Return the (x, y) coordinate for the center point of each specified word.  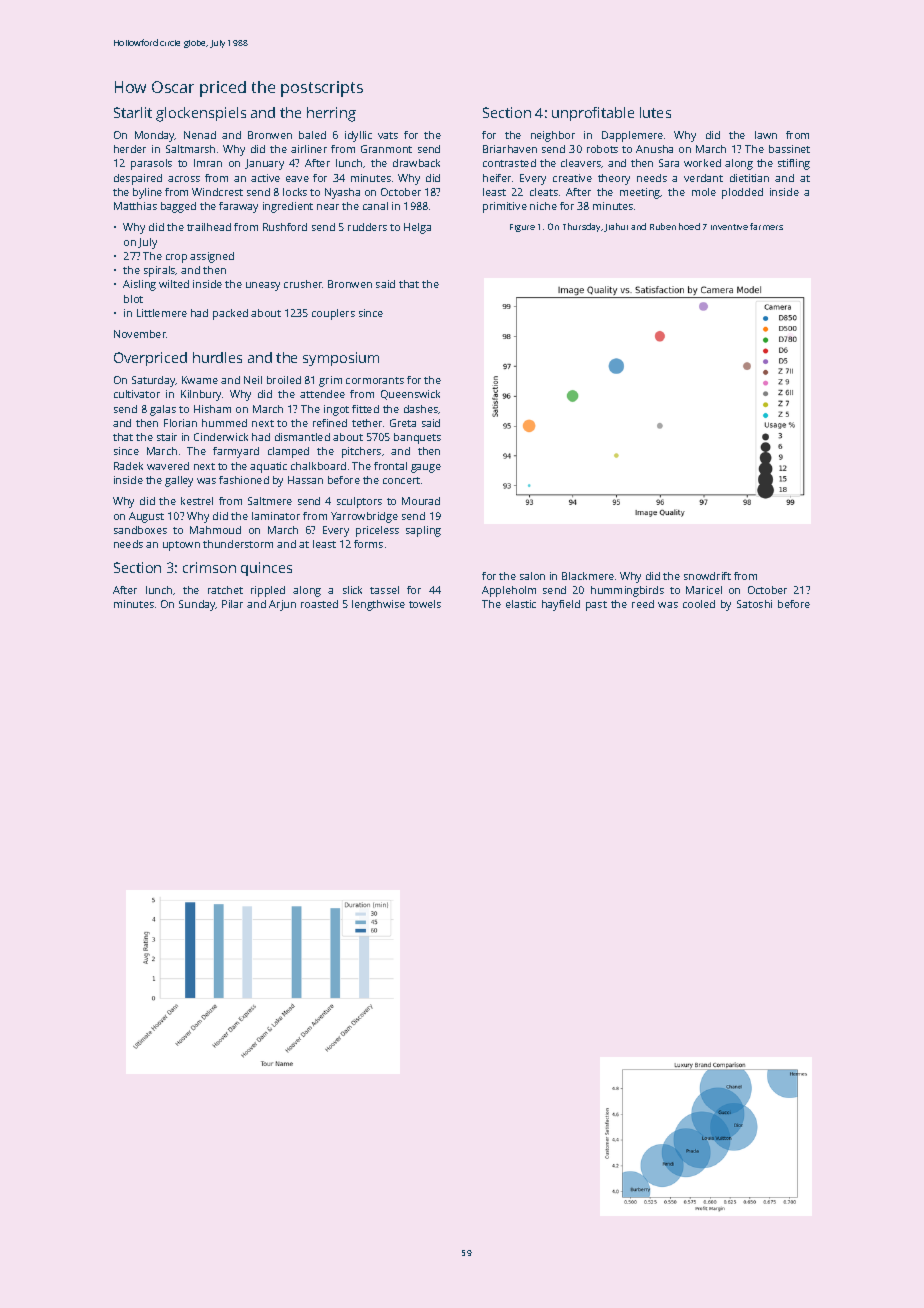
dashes (421, 409)
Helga (417, 228)
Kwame (200, 380)
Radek (128, 466)
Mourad (421, 501)
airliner (309, 149)
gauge (426, 468)
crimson (209, 567)
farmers (766, 226)
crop (176, 258)
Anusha (654, 149)
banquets (417, 438)
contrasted (509, 163)
